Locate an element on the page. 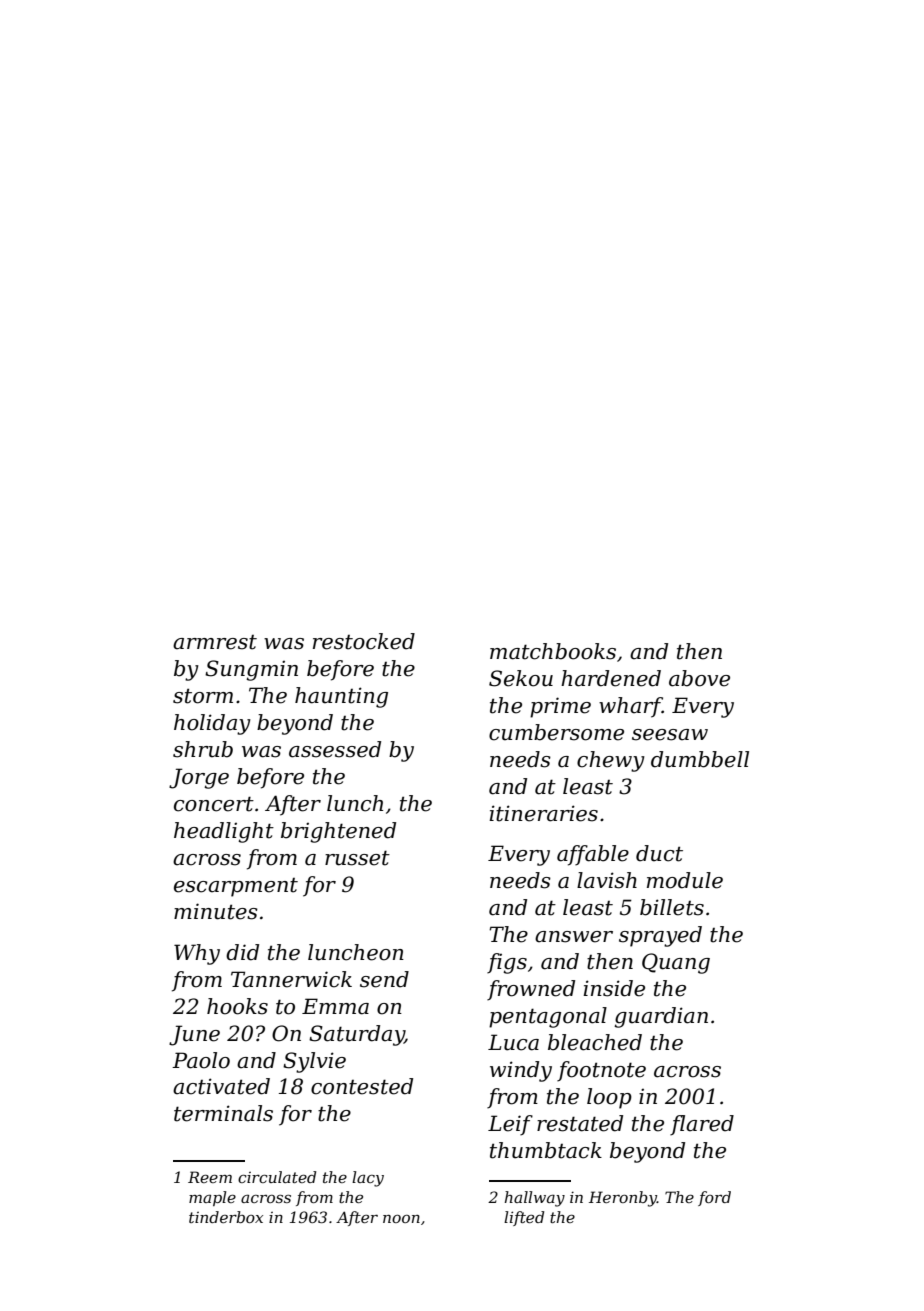 Image resolution: width=924 pixels, height=1311 pixels. headlight is located at coordinates (224, 832).
